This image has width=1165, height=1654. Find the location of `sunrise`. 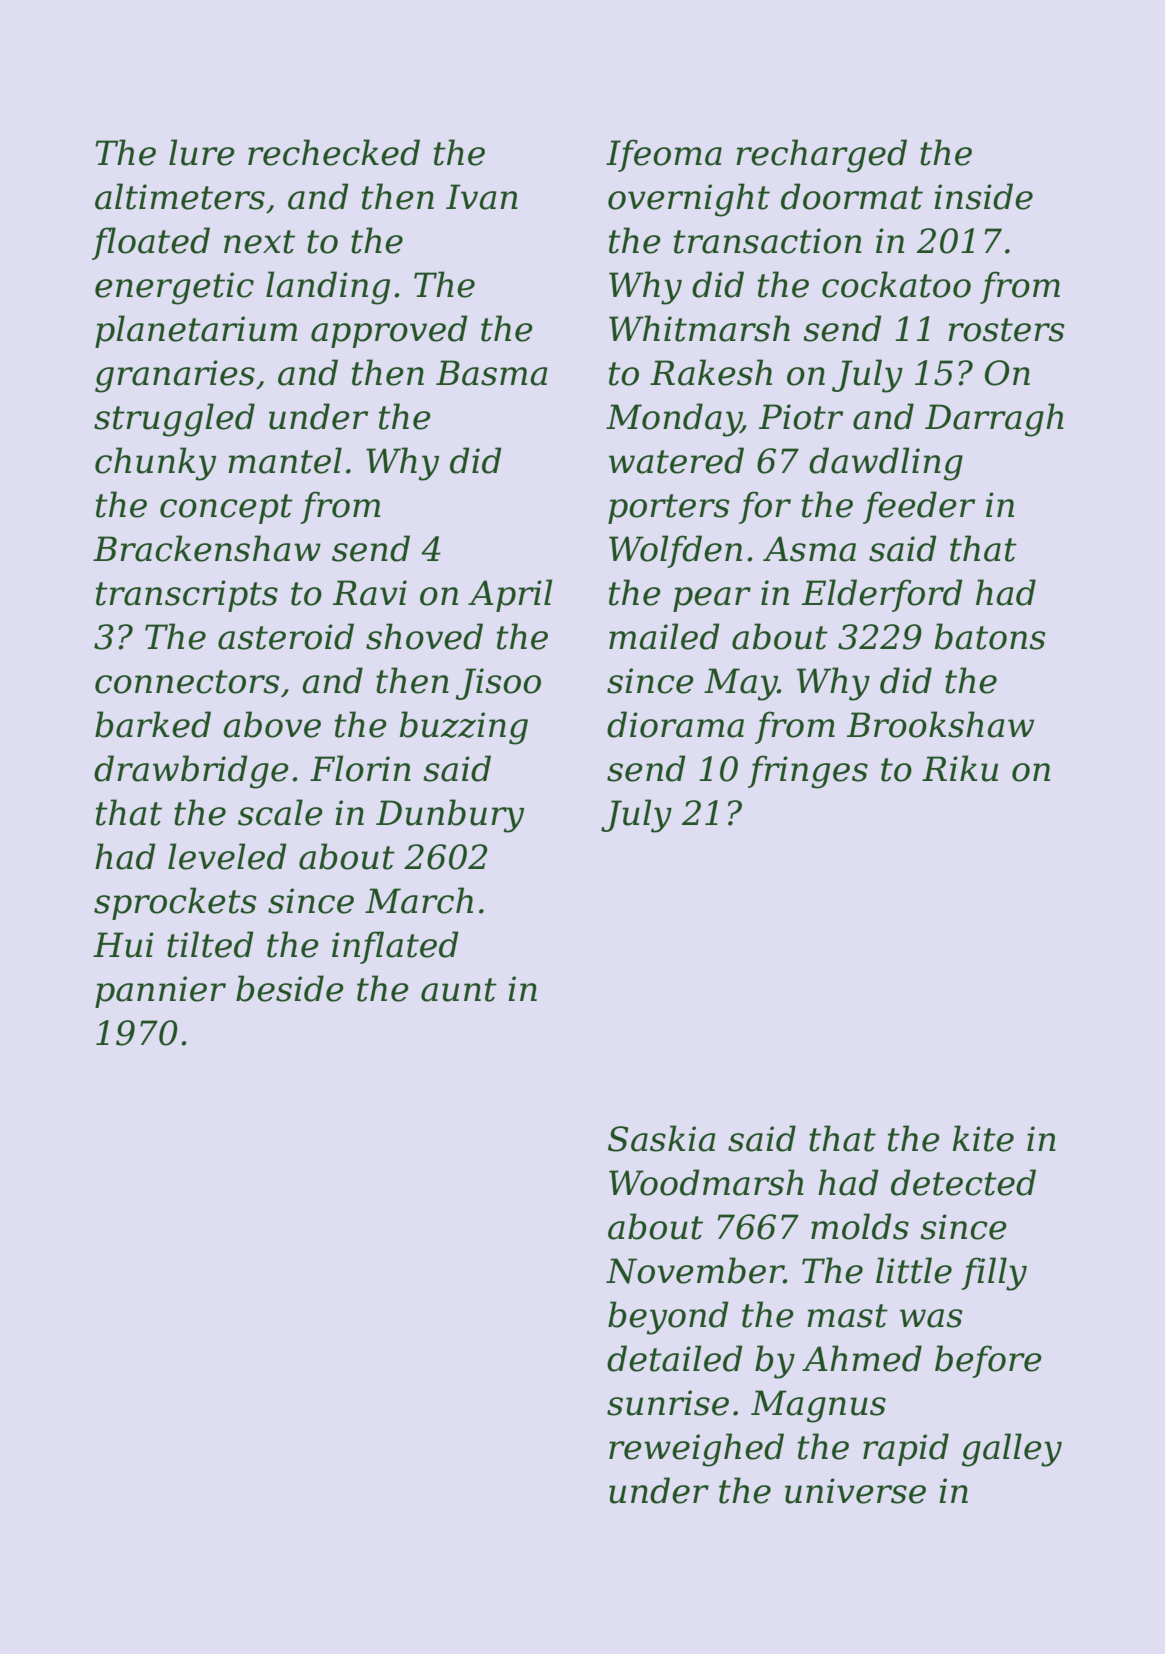

sunrise is located at coordinates (668, 1403).
